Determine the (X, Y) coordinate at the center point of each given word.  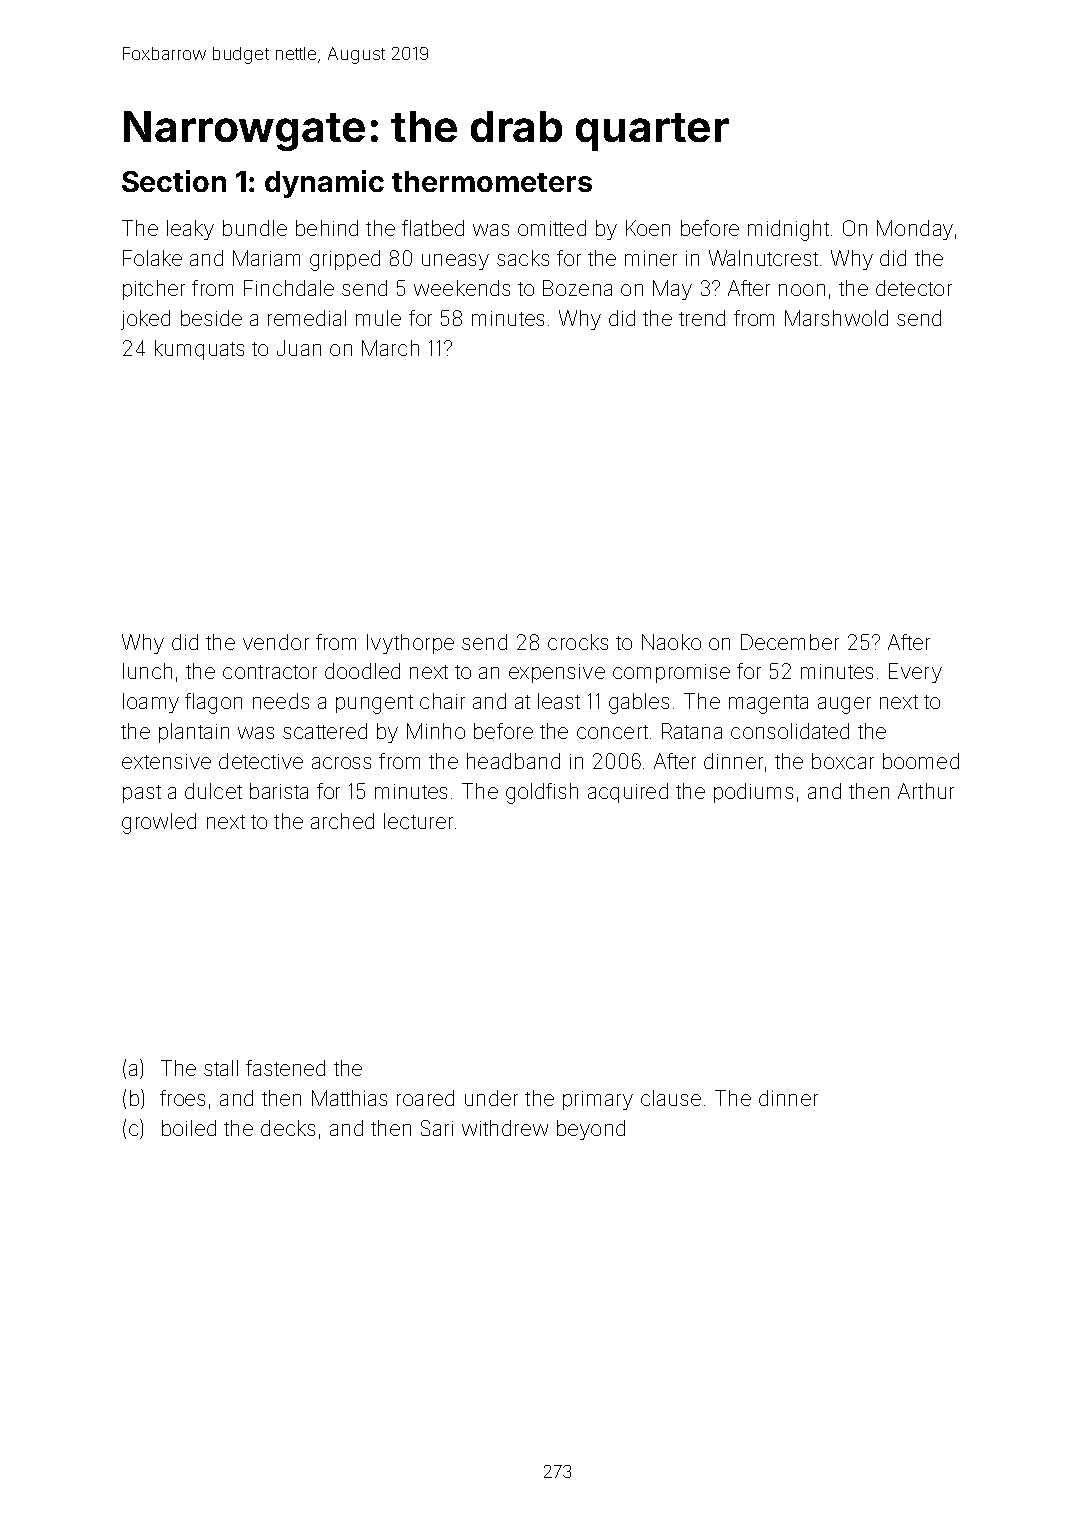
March (390, 348)
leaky (190, 230)
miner (651, 258)
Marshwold (836, 318)
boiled (189, 1128)
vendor (276, 642)
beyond (591, 1130)
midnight (788, 230)
